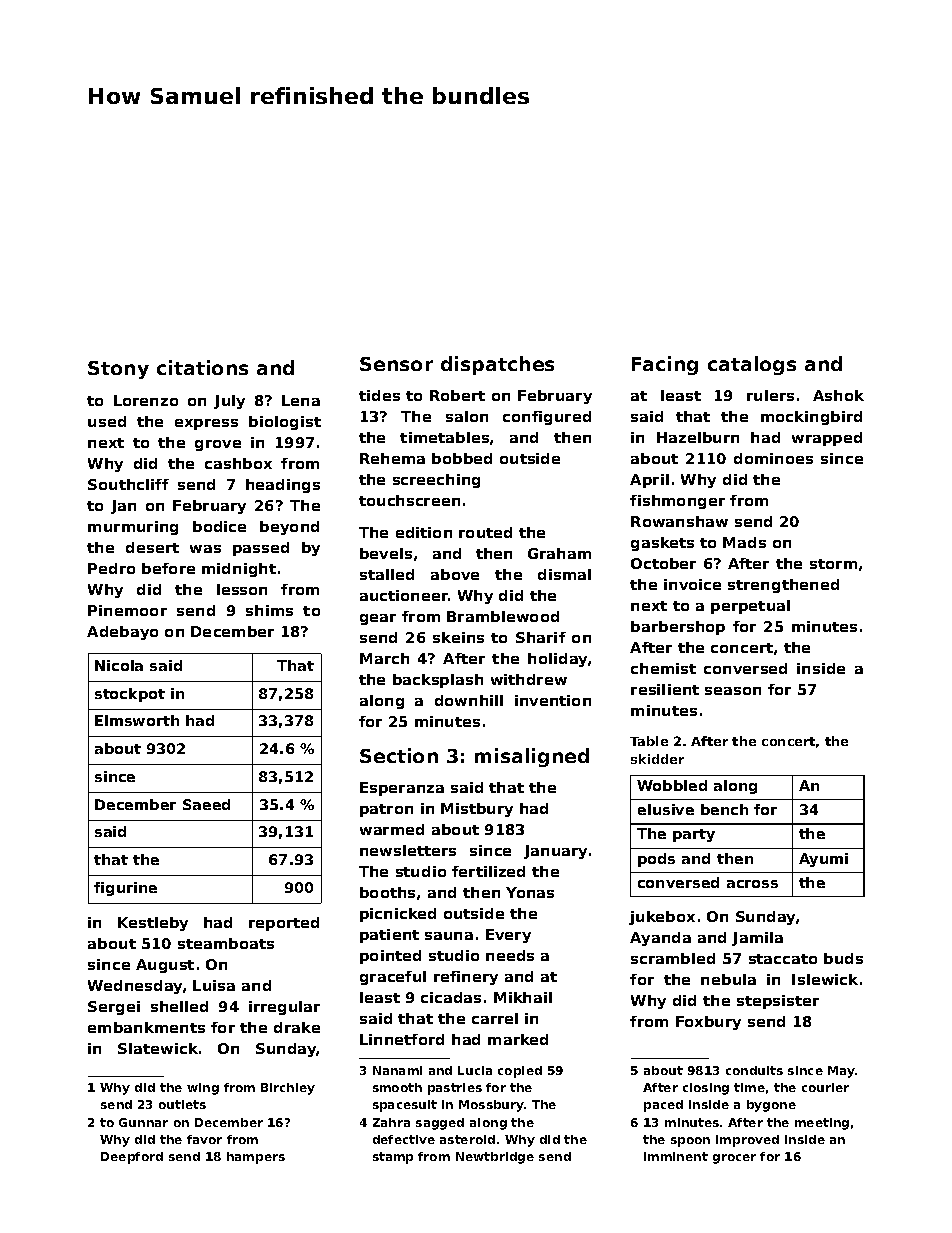 This screenshot has height=1233, width=952. Describe the element at coordinates (823, 860) in the screenshot. I see `Ayumi` at that location.
